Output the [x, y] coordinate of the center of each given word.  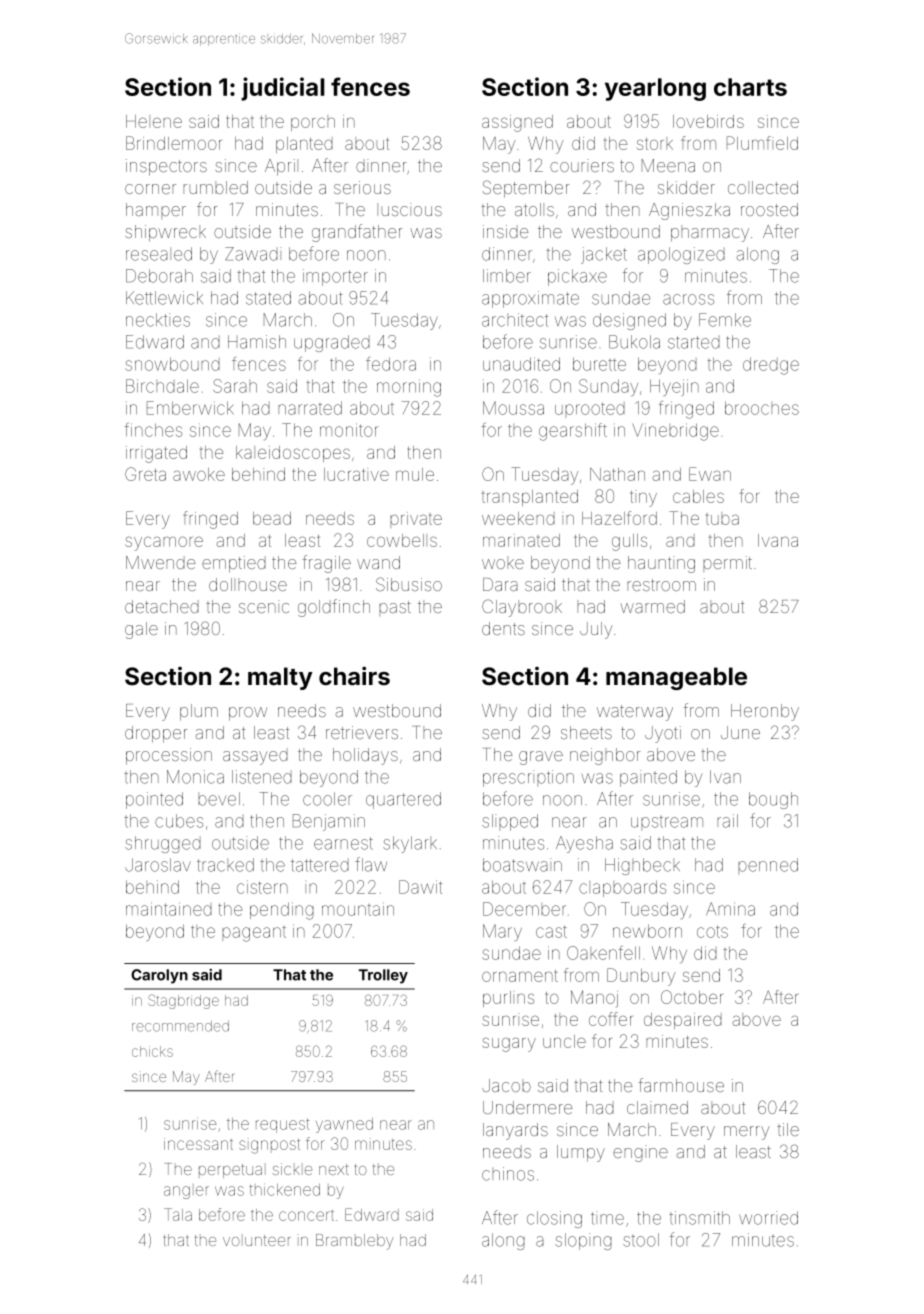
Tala [178, 1214]
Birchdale [162, 386]
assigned [517, 123]
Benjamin [329, 822]
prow [248, 714]
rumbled [215, 187]
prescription [528, 778]
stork [655, 143]
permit [727, 564]
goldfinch [334, 608]
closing [554, 1219]
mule [415, 474]
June [740, 732]
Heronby [765, 712]
